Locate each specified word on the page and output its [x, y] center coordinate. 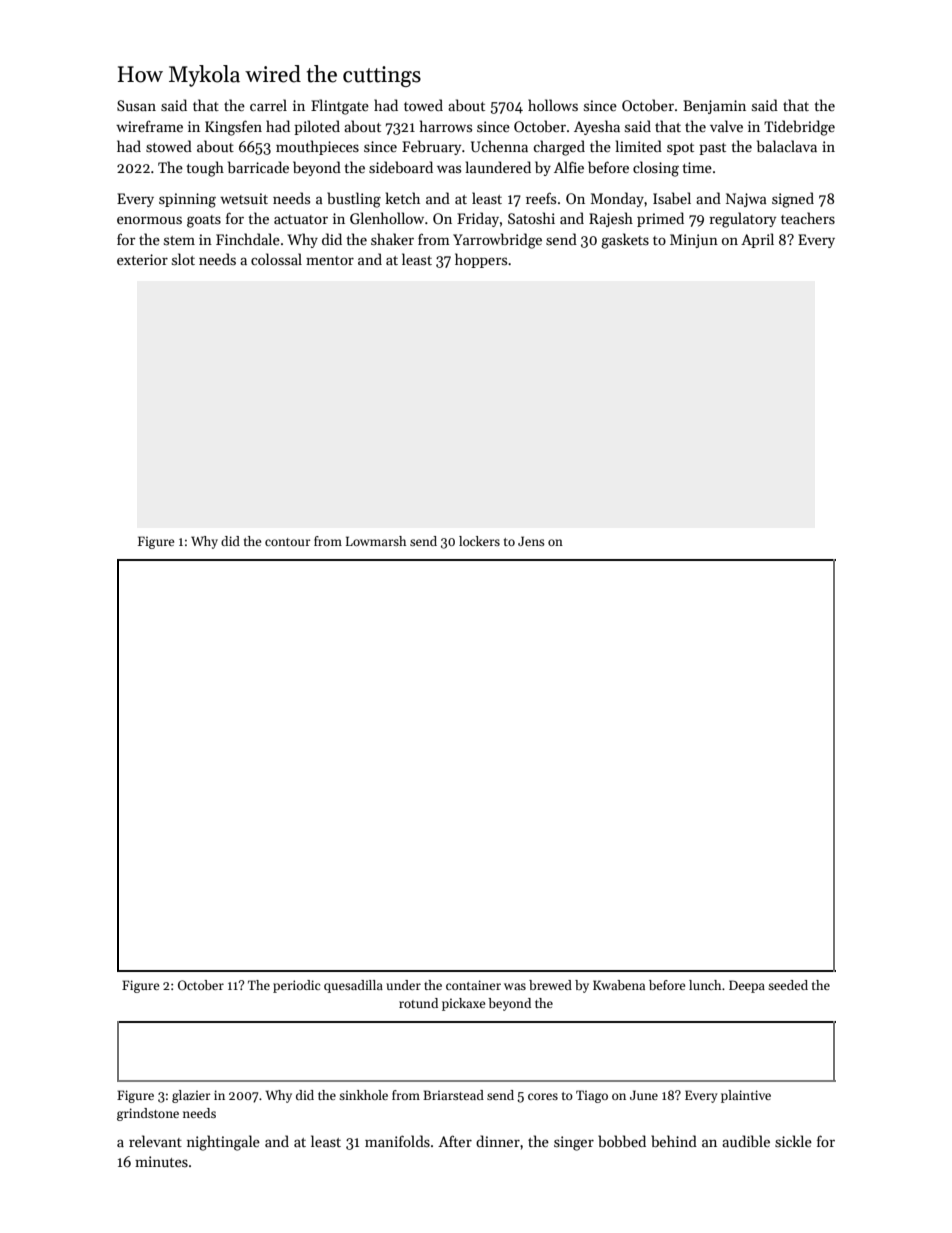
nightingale [223, 1143]
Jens [531, 541]
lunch [705, 985]
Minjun [694, 241]
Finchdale [248, 239]
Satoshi [531, 218]
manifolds [397, 1141]
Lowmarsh [376, 541]
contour [288, 542]
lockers [479, 541]
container [473, 985]
